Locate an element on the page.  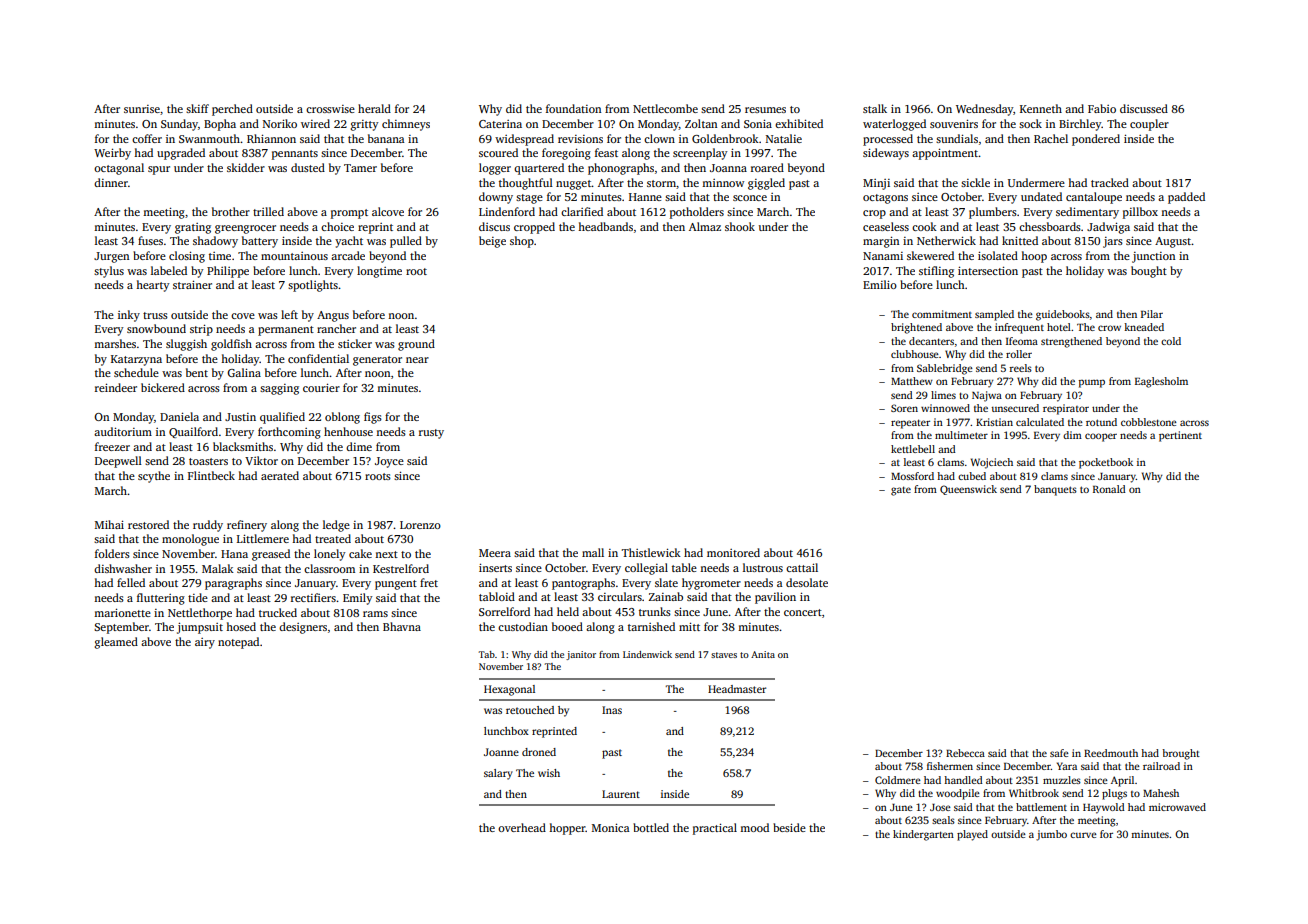
hopper is located at coordinates (567, 829).
